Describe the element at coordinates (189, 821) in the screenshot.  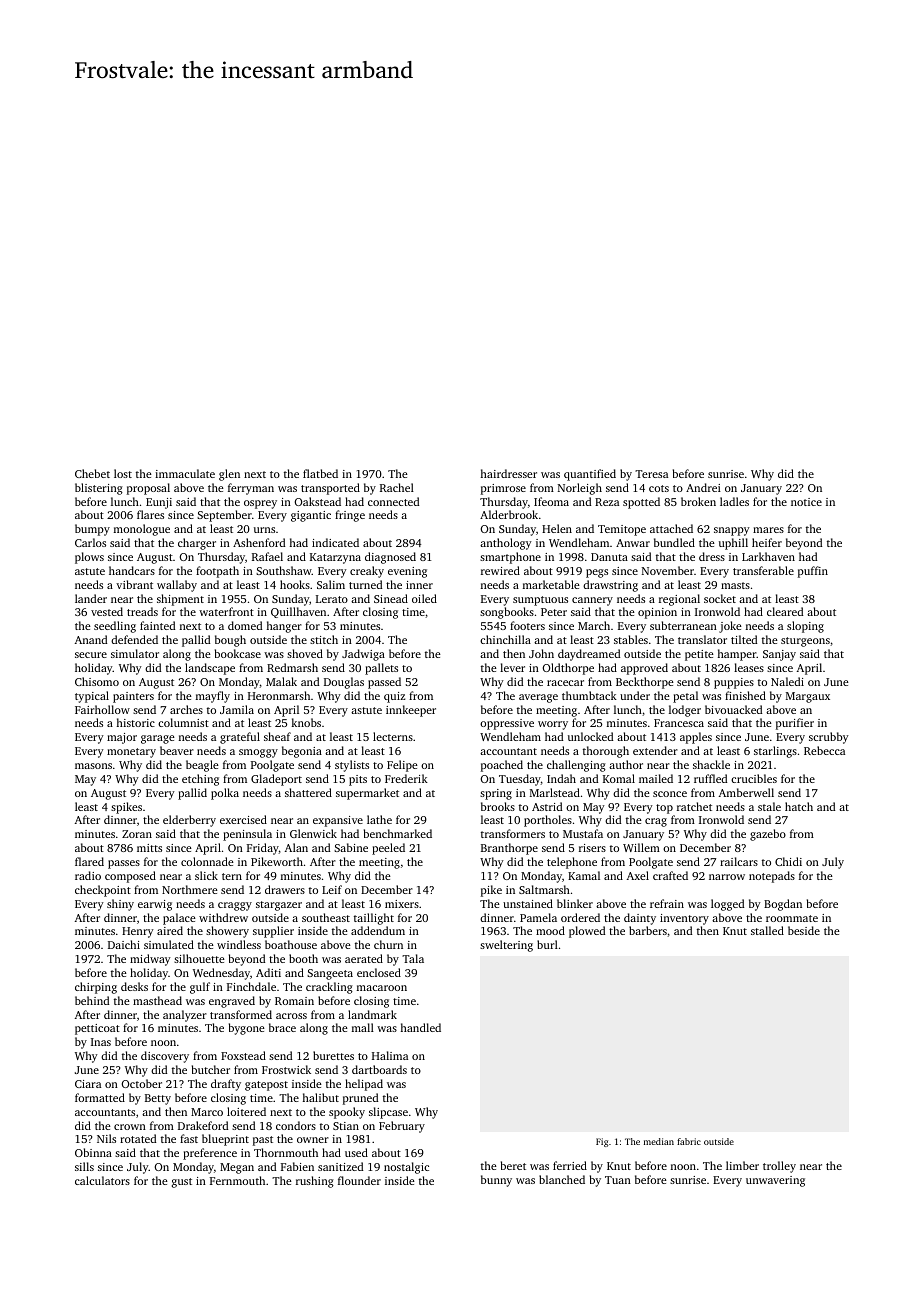
I see `elderberry` at that location.
